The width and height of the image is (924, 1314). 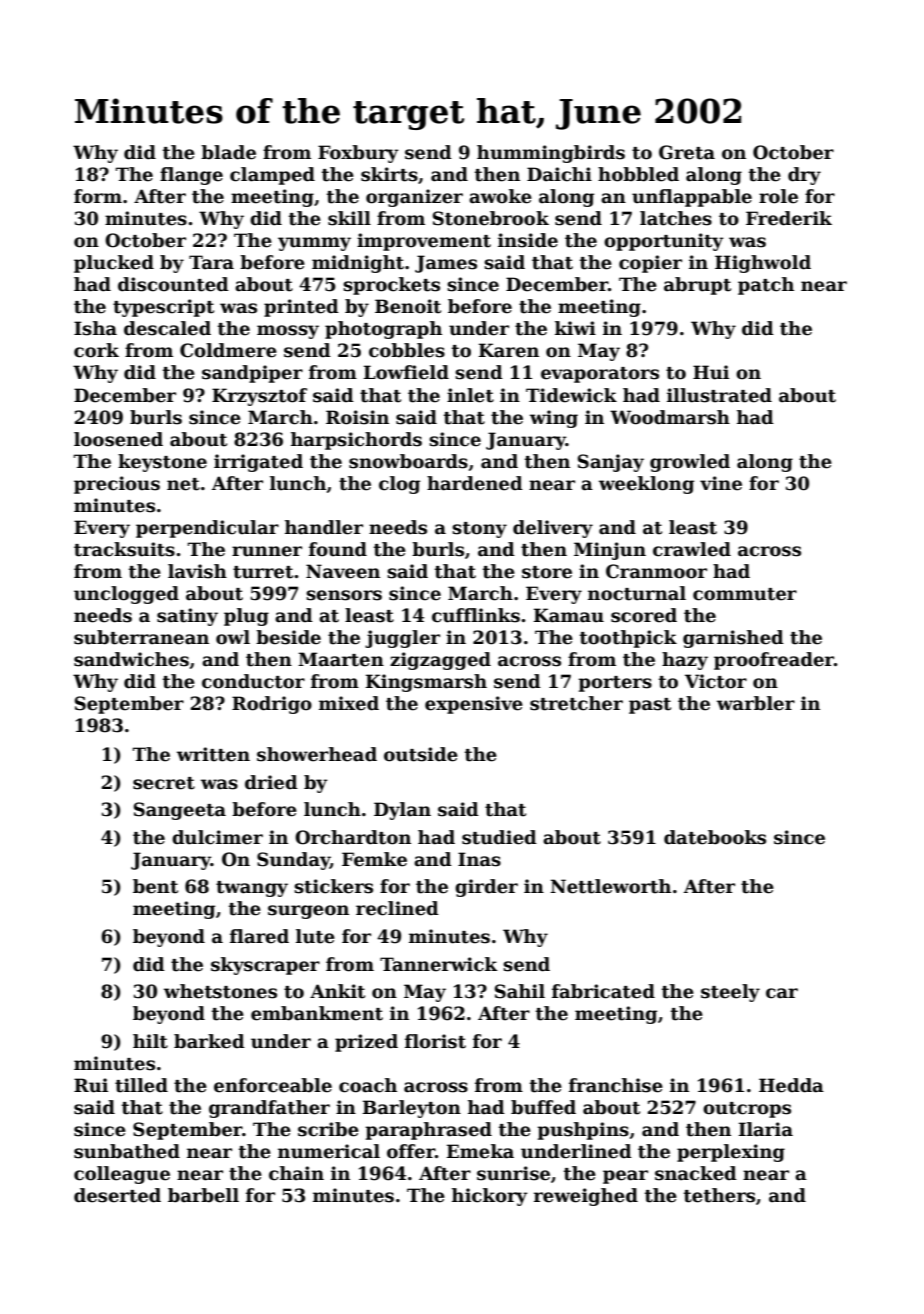 What do you see at coordinates (637, 593) in the image?
I see `nocturnal` at bounding box center [637, 593].
